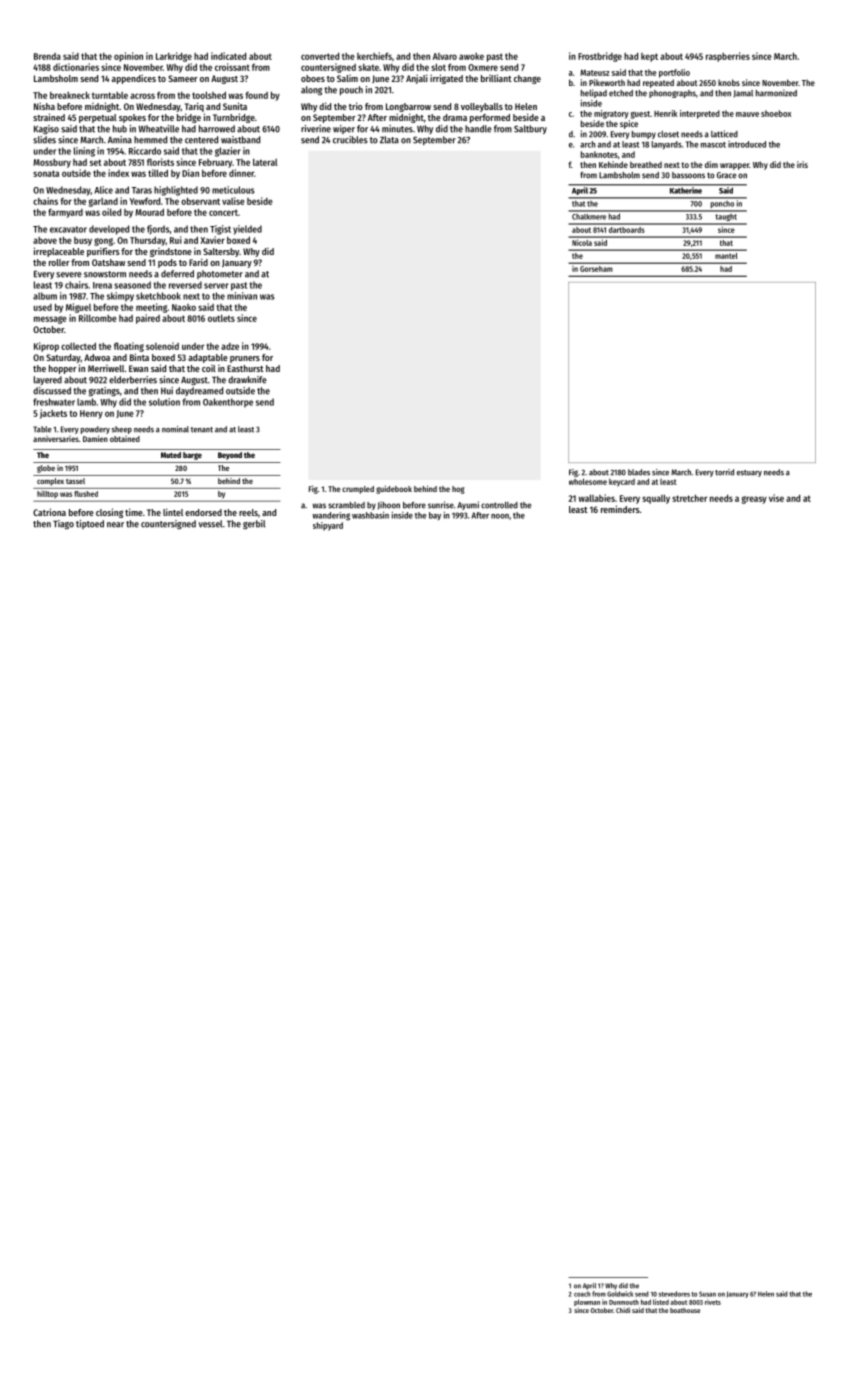 This screenshot has height=1400, width=849. I want to click on awoke, so click(471, 56).
